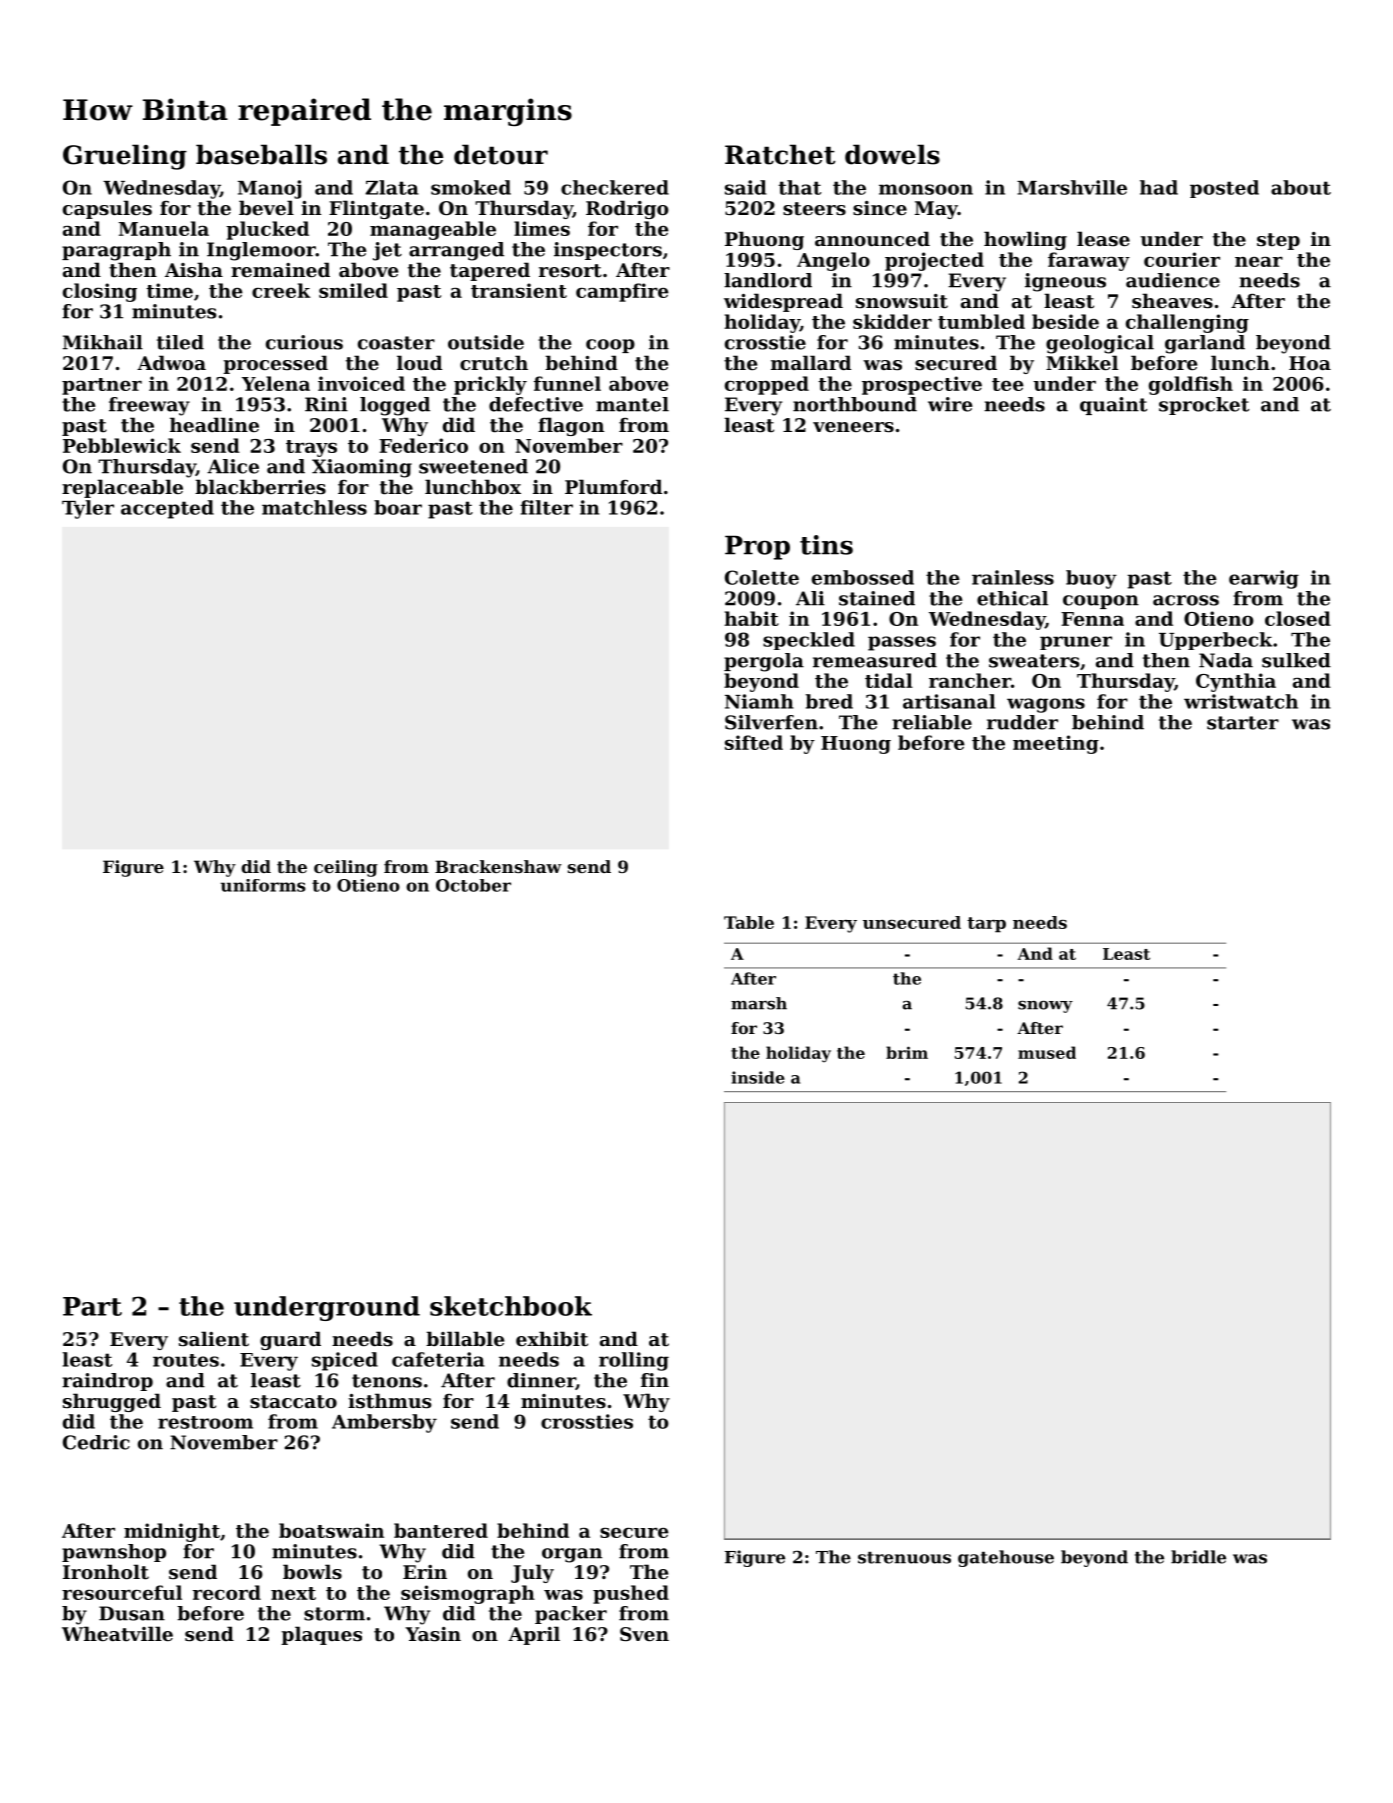  What do you see at coordinates (346, 868) in the screenshot?
I see `ceiling` at bounding box center [346, 868].
